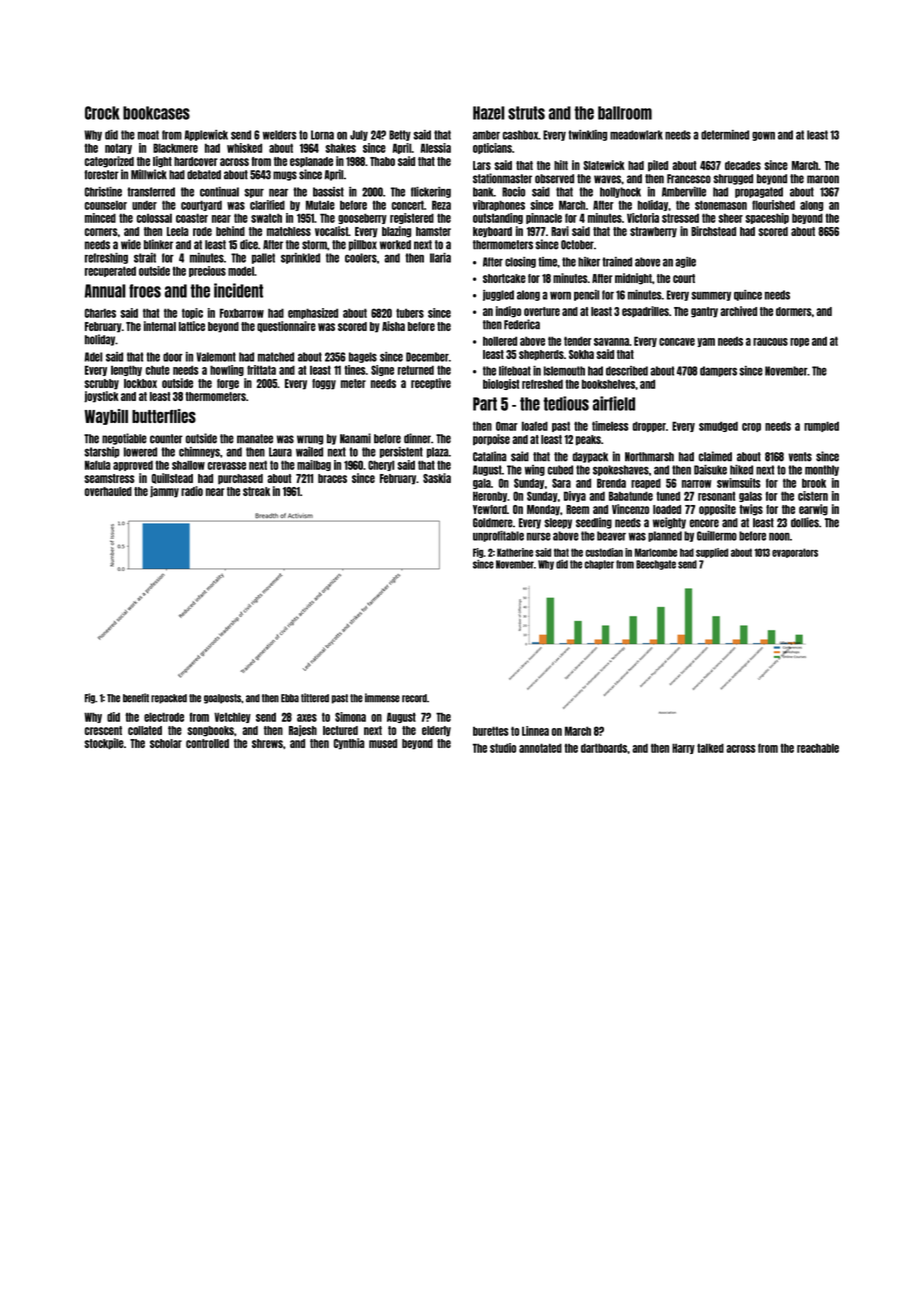 The width and height of the screenshot is (924, 1308). What do you see at coordinates (102, 113) in the screenshot?
I see `Crock` at bounding box center [102, 113].
